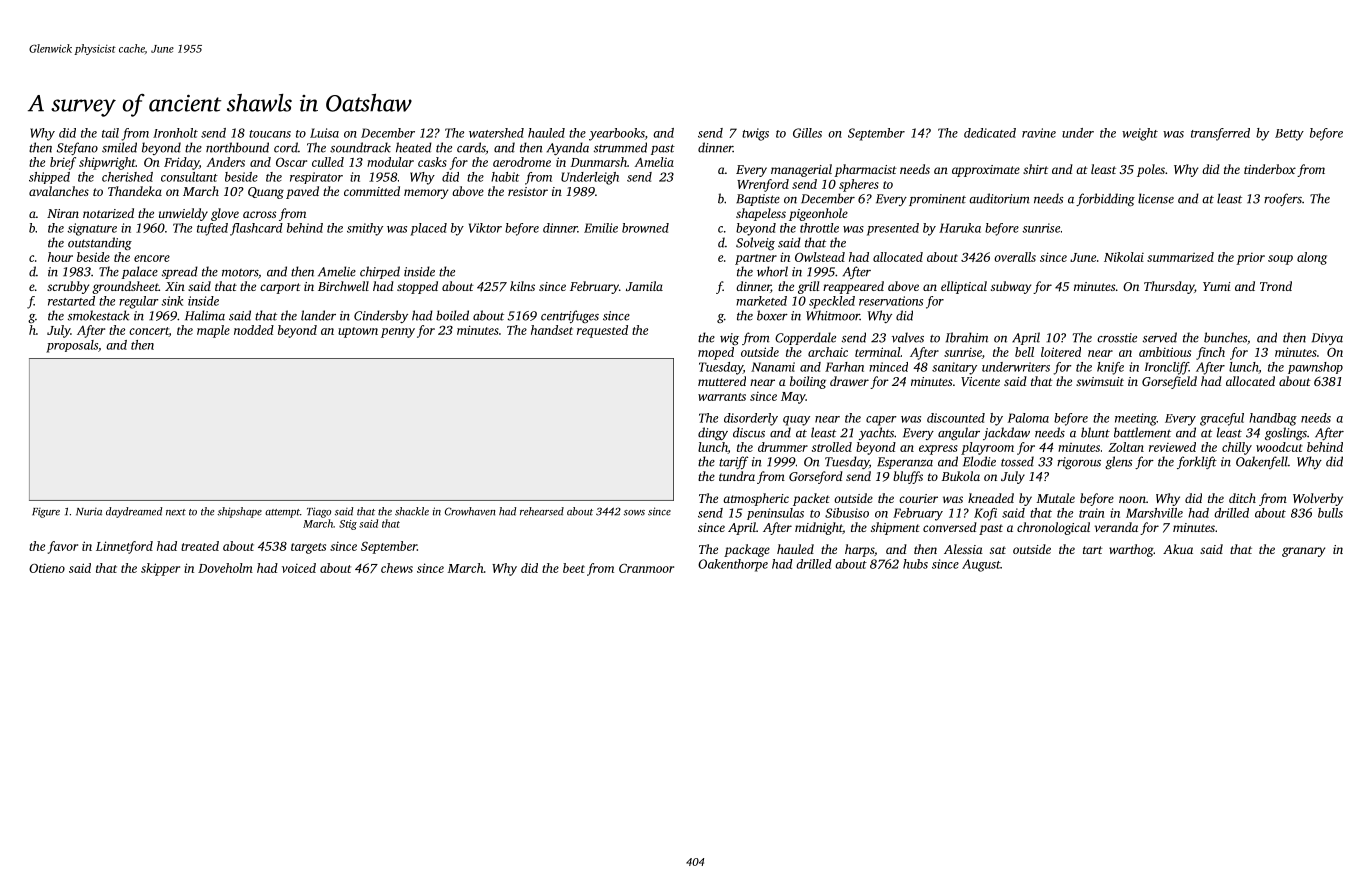 The width and height of the screenshot is (1372, 887). What do you see at coordinates (496, 133) in the screenshot?
I see `watershed` at bounding box center [496, 133].
